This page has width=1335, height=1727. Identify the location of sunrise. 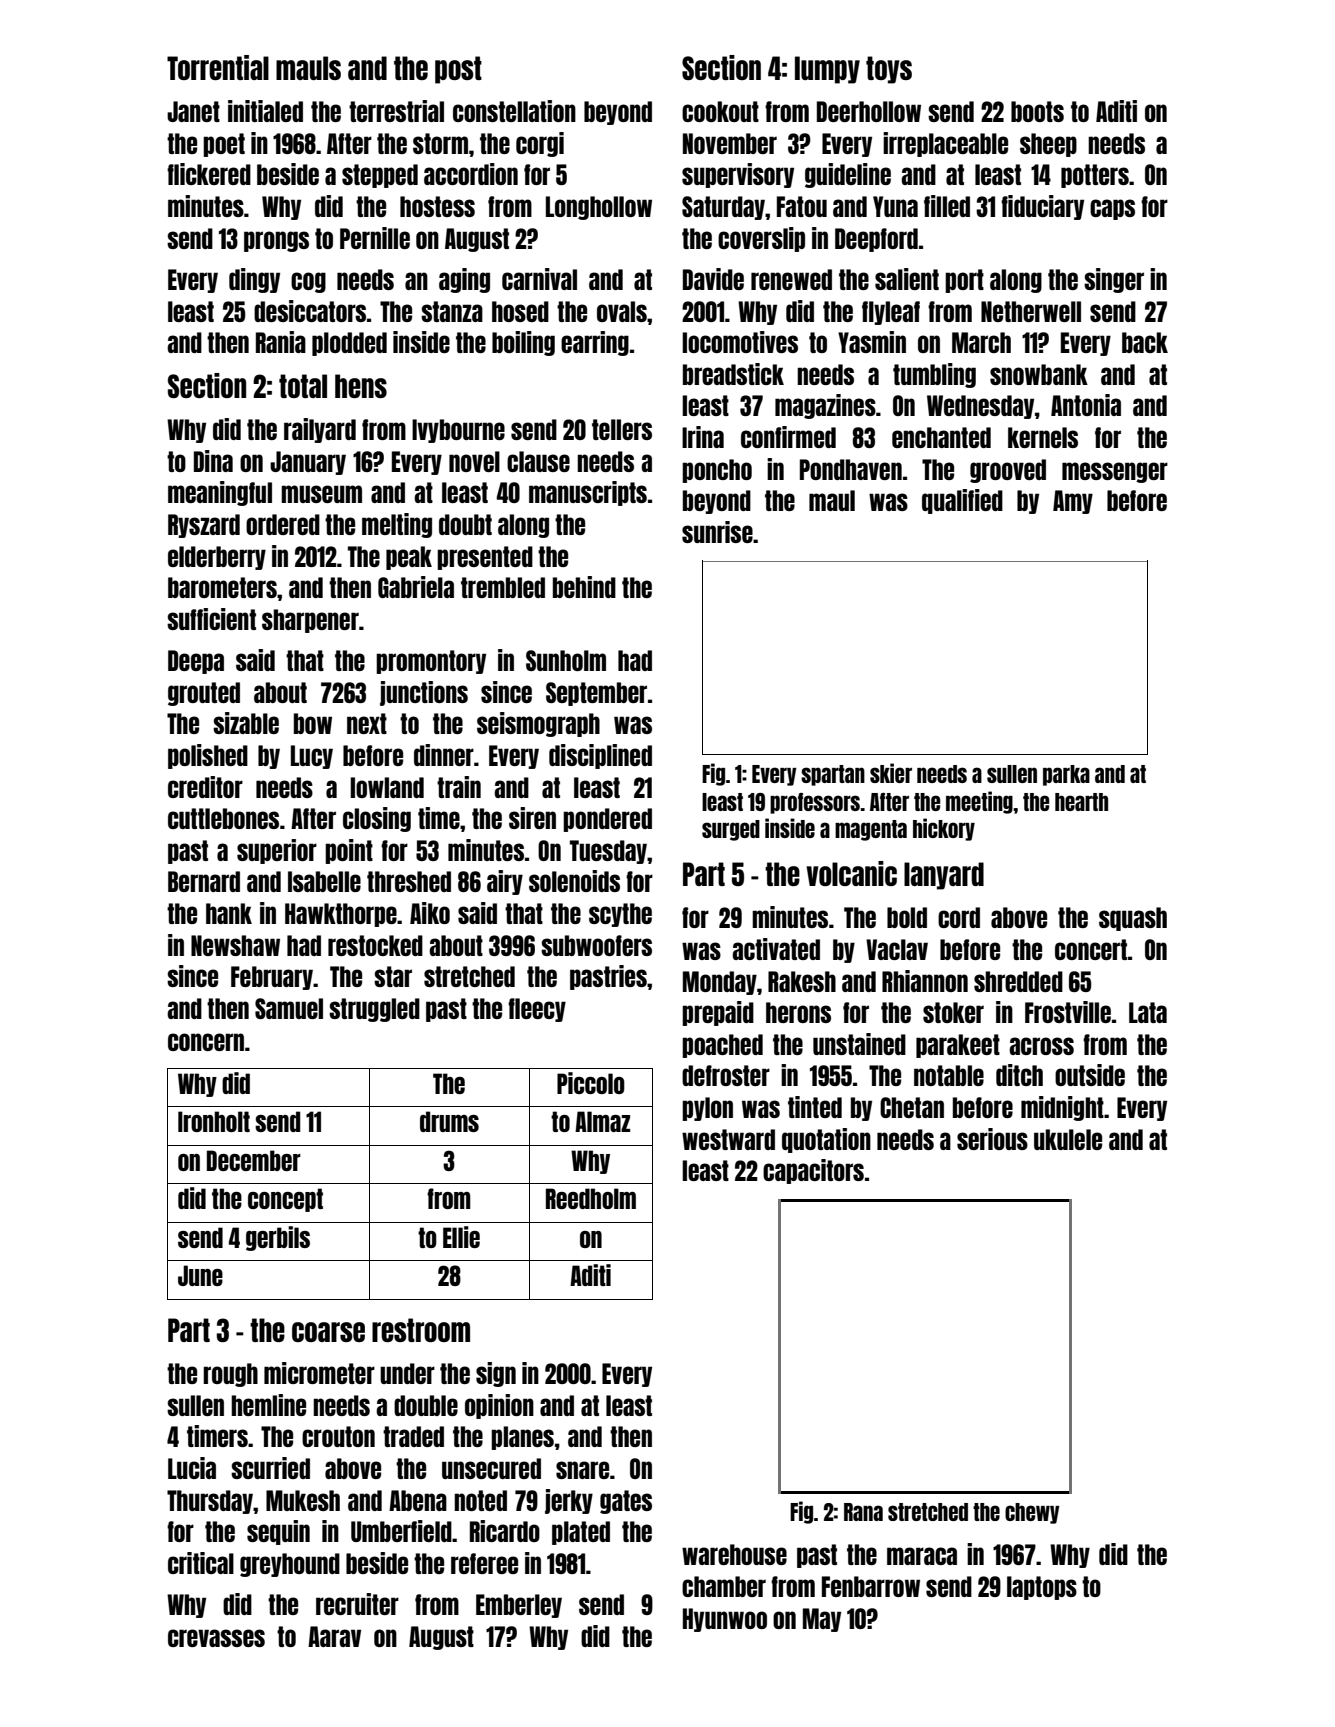
(717, 532).
